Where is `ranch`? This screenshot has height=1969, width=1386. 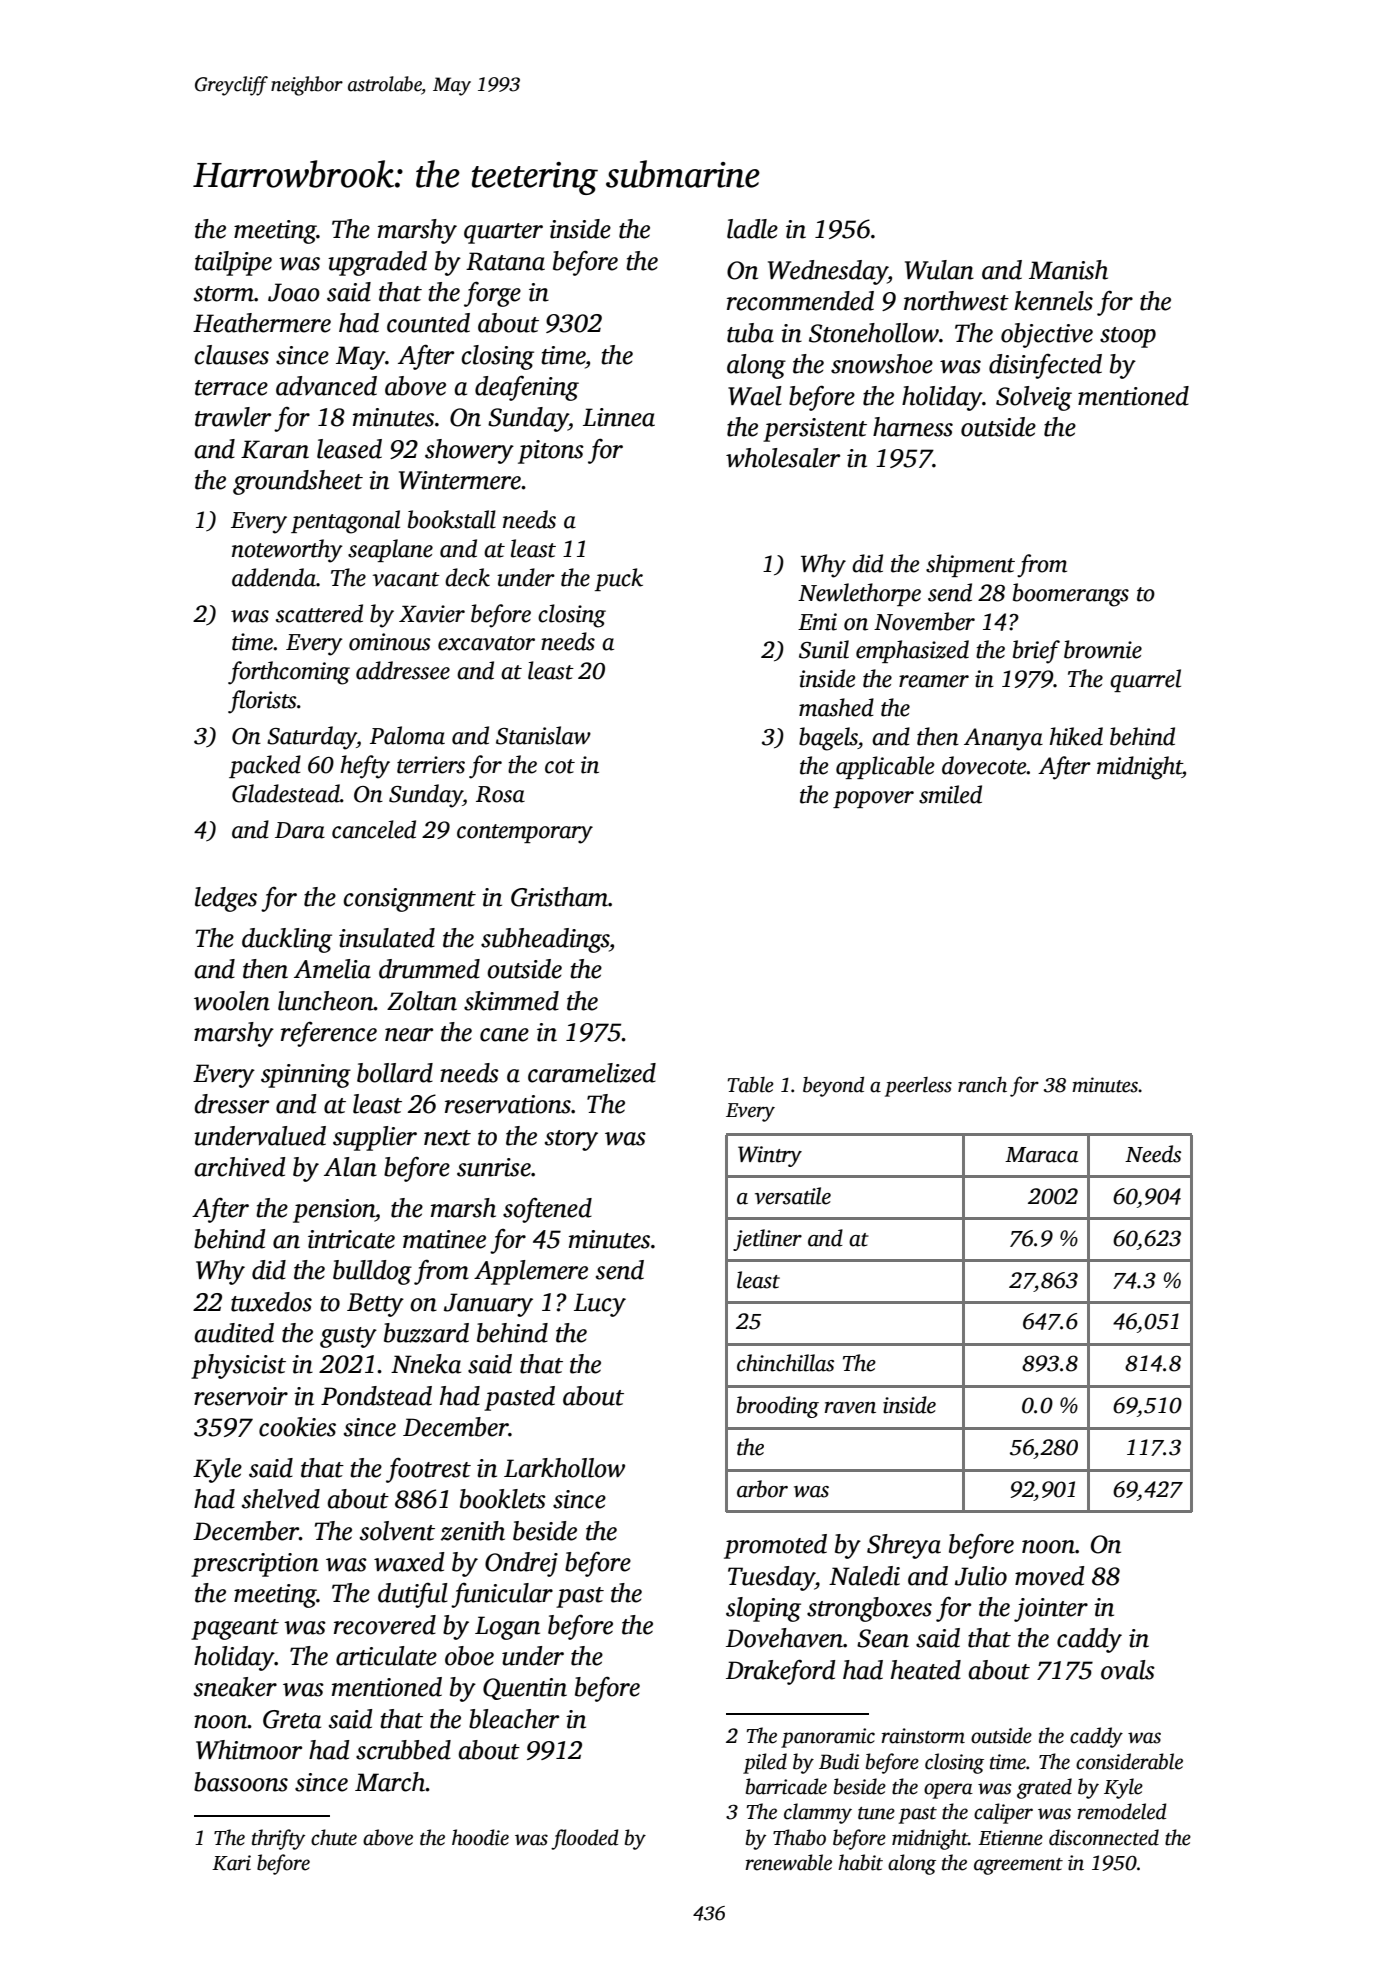 ranch is located at coordinates (982, 1085).
